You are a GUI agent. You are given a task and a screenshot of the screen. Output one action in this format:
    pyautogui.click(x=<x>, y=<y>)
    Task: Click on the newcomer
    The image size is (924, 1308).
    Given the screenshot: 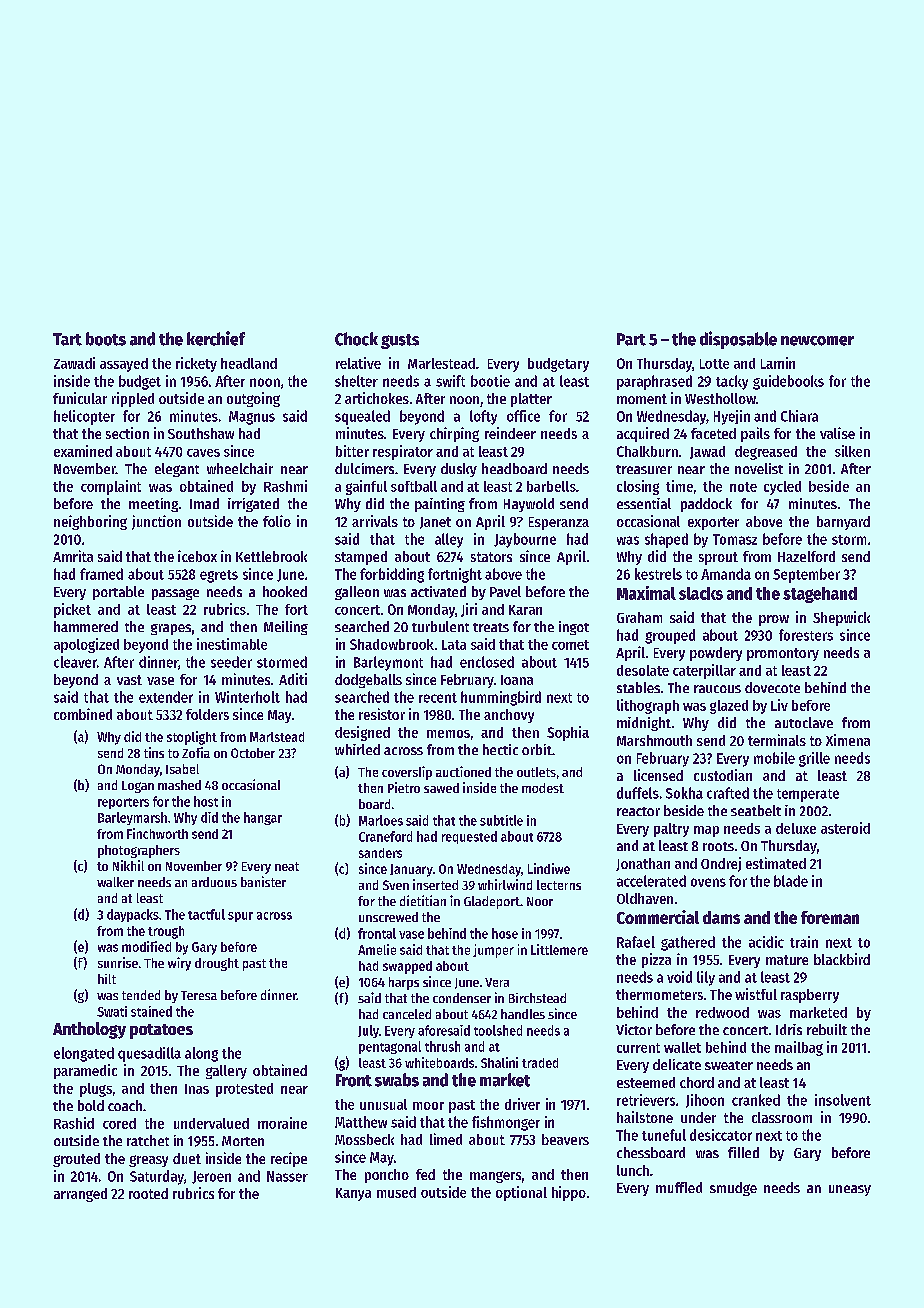 What is the action you would take?
    pyautogui.click(x=817, y=341)
